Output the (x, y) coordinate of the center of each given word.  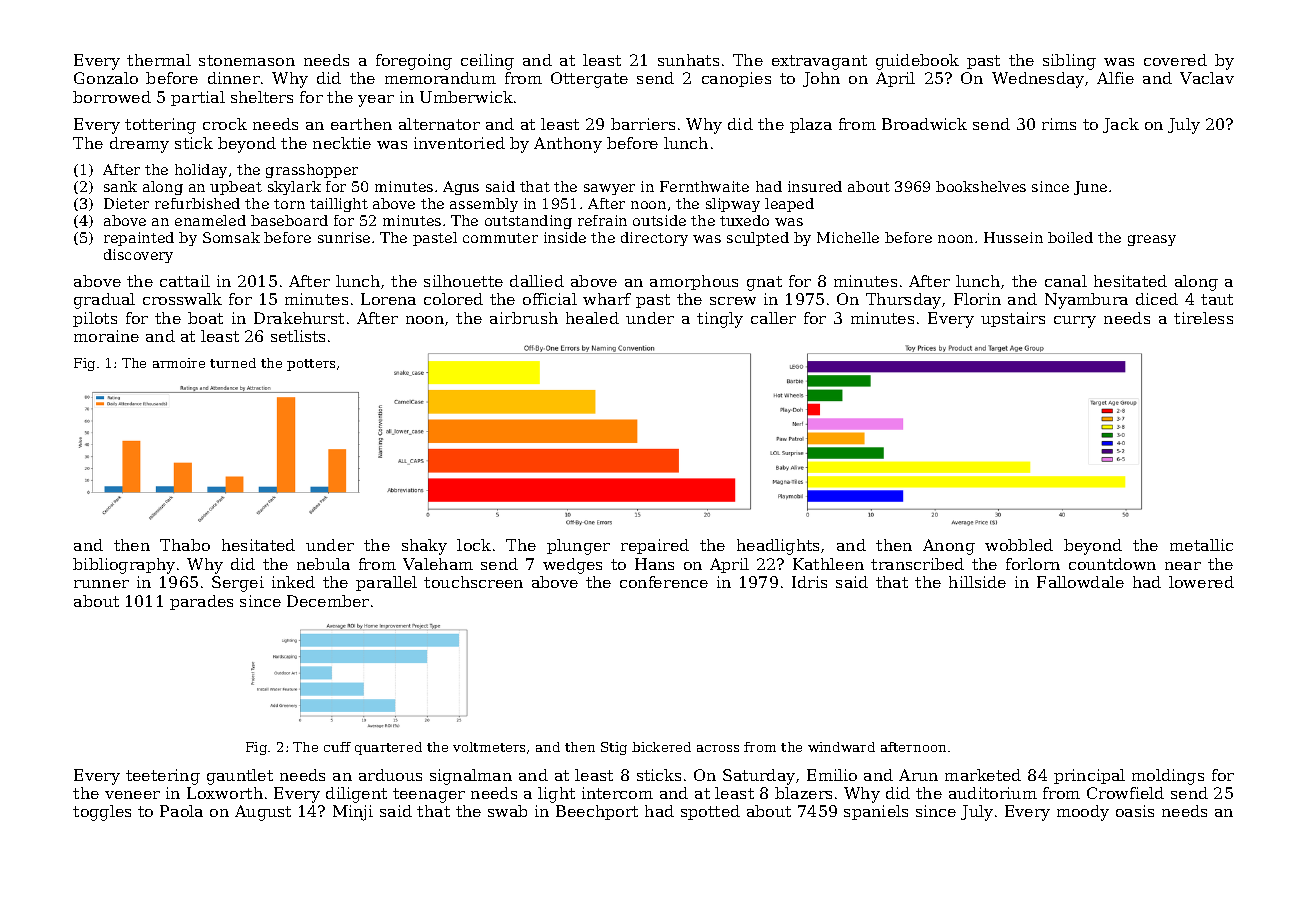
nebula (323, 564)
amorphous (694, 282)
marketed (983, 775)
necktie (342, 143)
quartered (388, 748)
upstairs (1013, 319)
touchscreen (473, 582)
